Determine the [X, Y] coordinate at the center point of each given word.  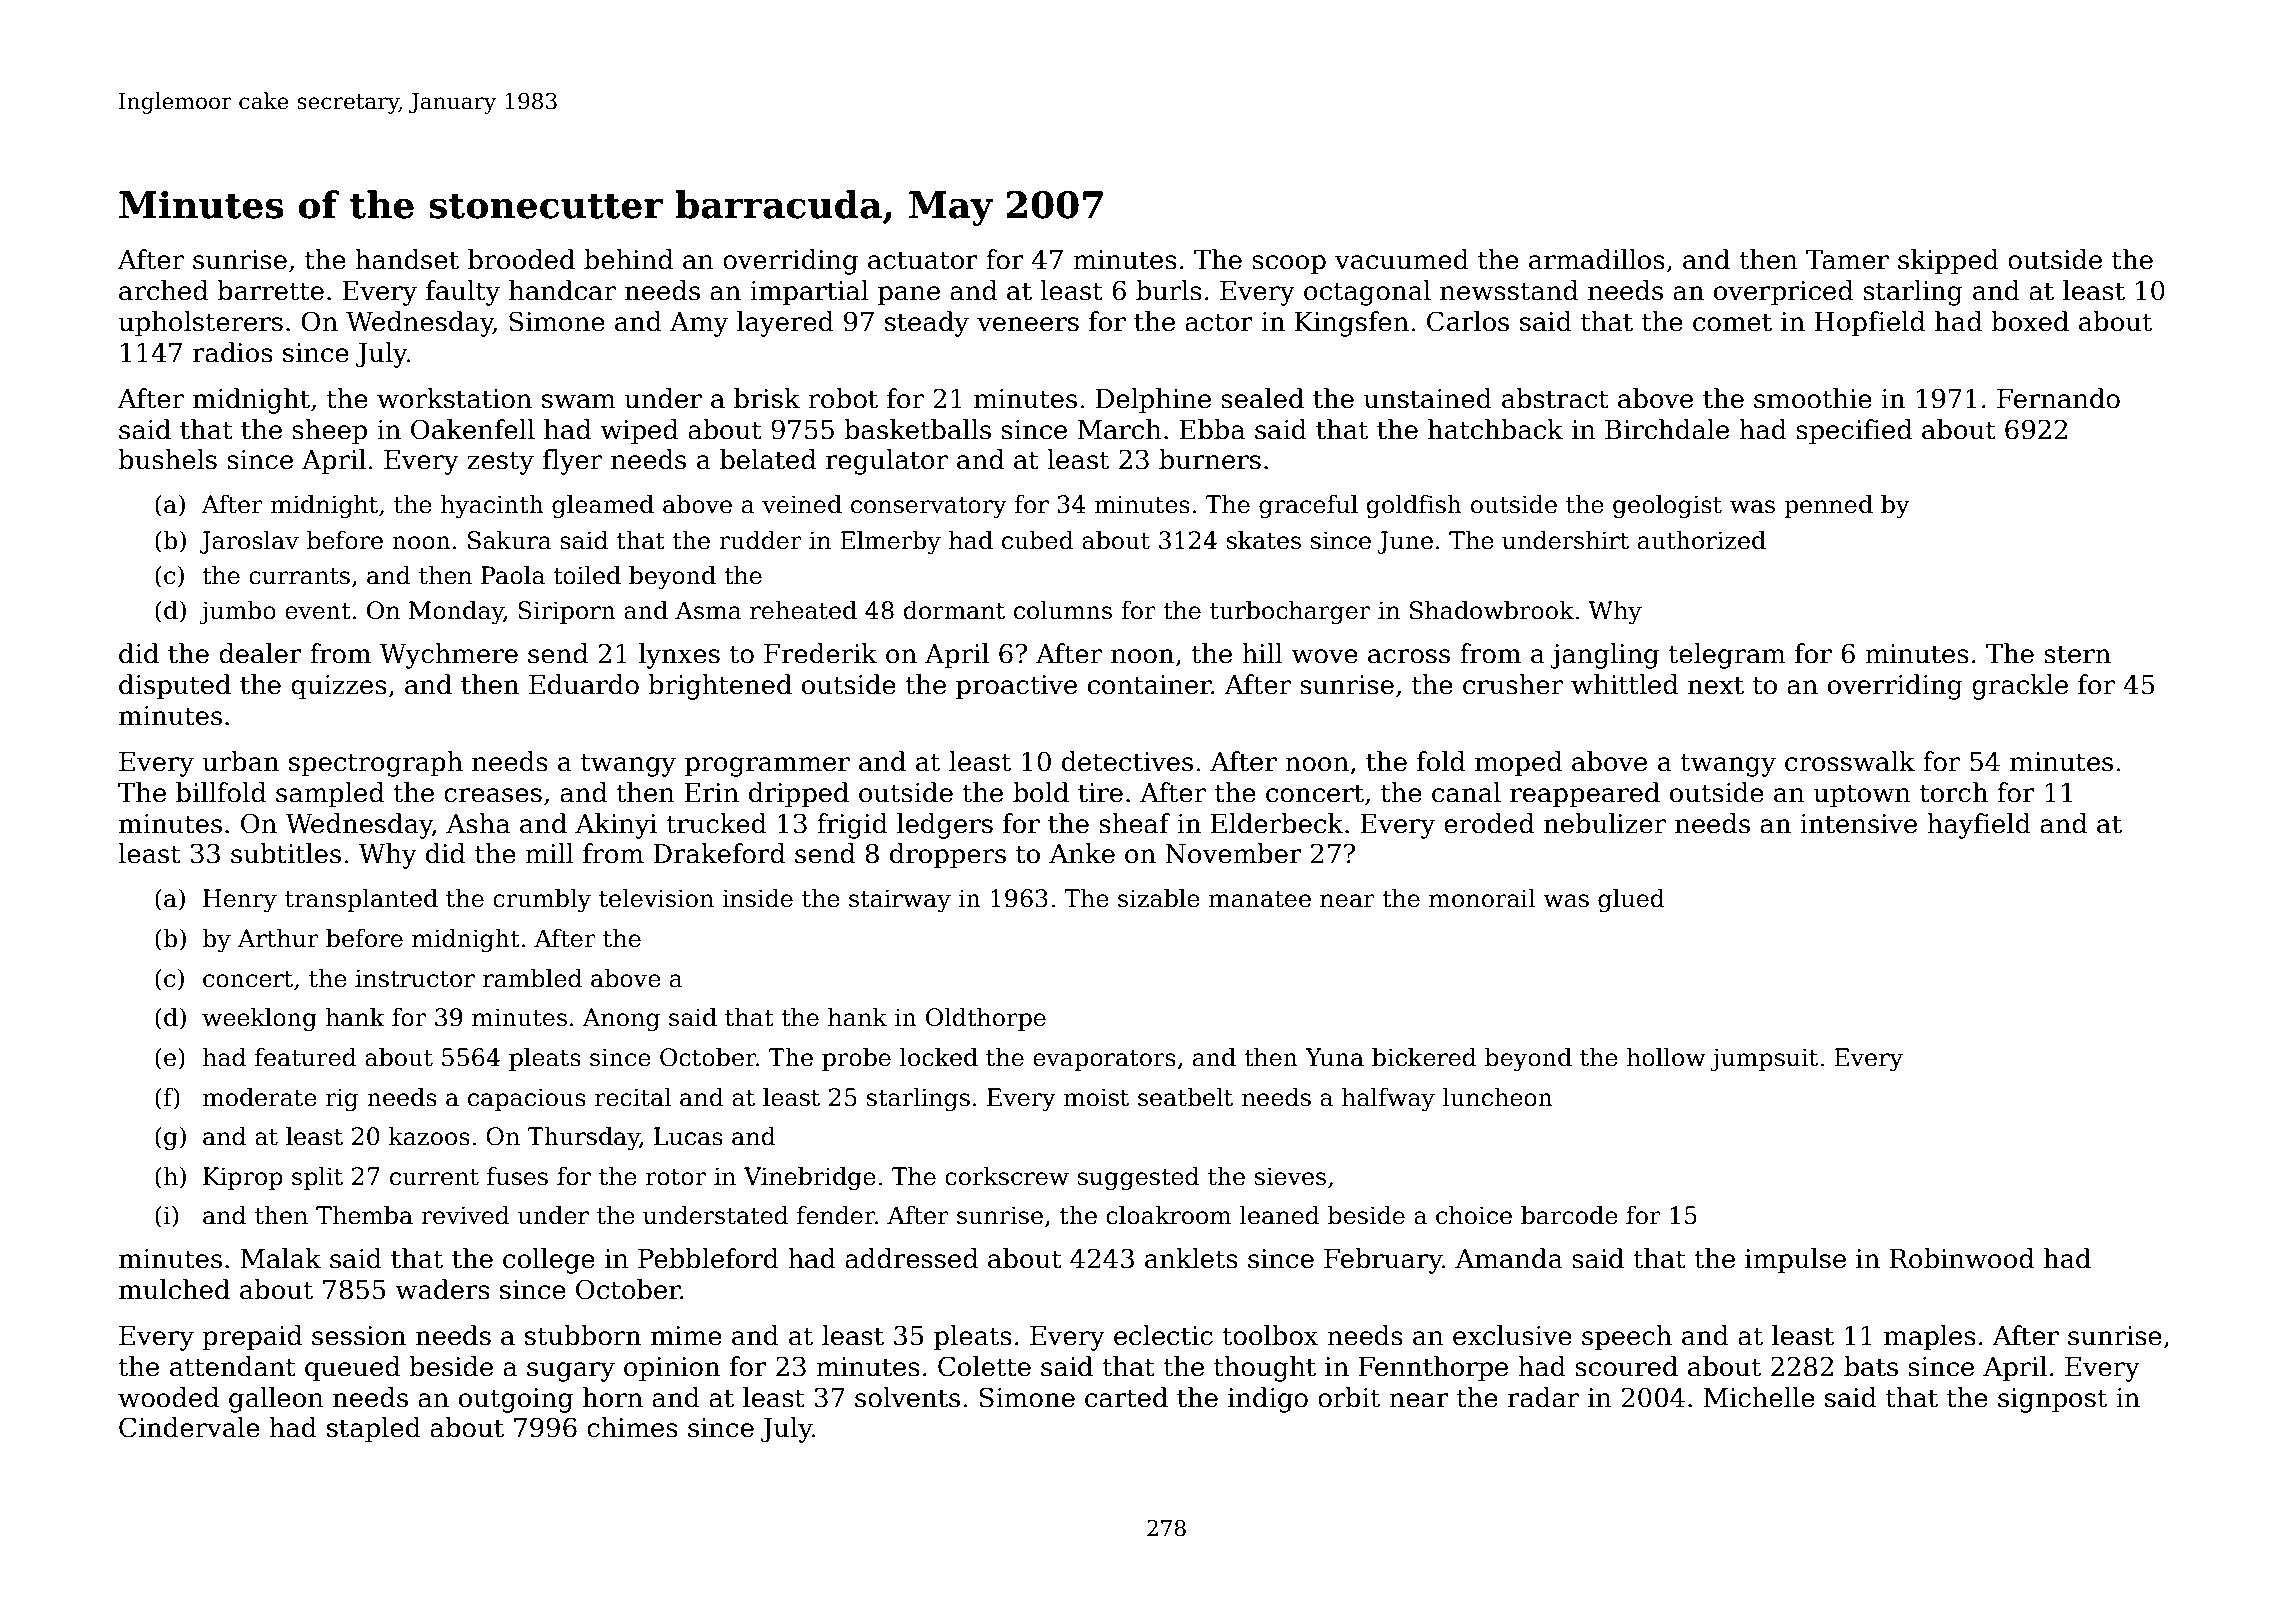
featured [306, 1057]
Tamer [1847, 260]
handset [407, 259]
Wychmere [448, 656]
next [1716, 685]
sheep [329, 432]
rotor [676, 1177]
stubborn [583, 1335]
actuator [923, 260]
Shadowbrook [1492, 610]
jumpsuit [1764, 1059]
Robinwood [1962, 1258]
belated [768, 459]
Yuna [1334, 1057]
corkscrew [1007, 1176]
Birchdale [1667, 429]
